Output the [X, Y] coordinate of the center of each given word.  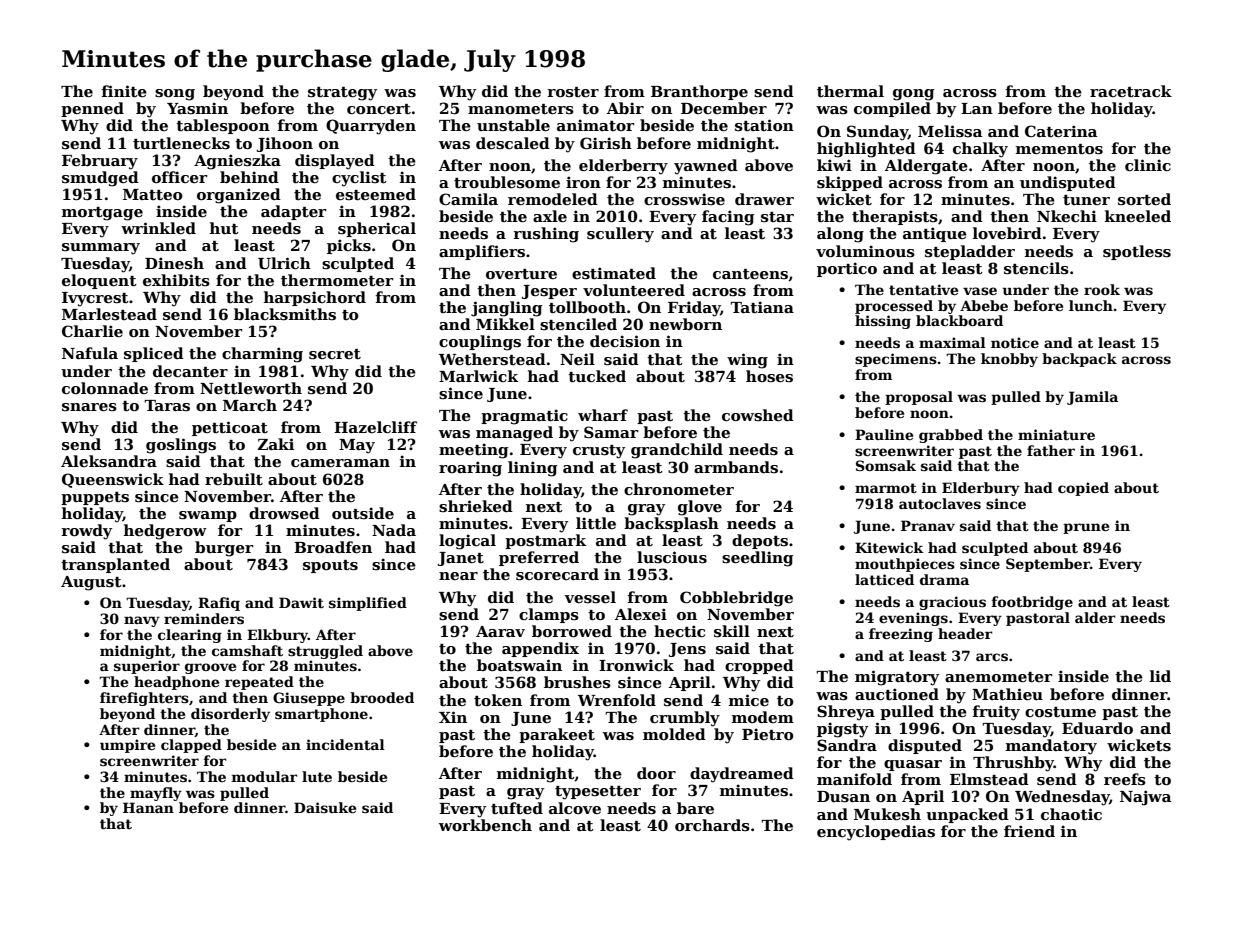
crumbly [685, 719]
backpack [1079, 360]
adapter [294, 212]
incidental [345, 744]
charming [262, 355]
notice [1015, 342]
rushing [546, 235]
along [840, 235]
